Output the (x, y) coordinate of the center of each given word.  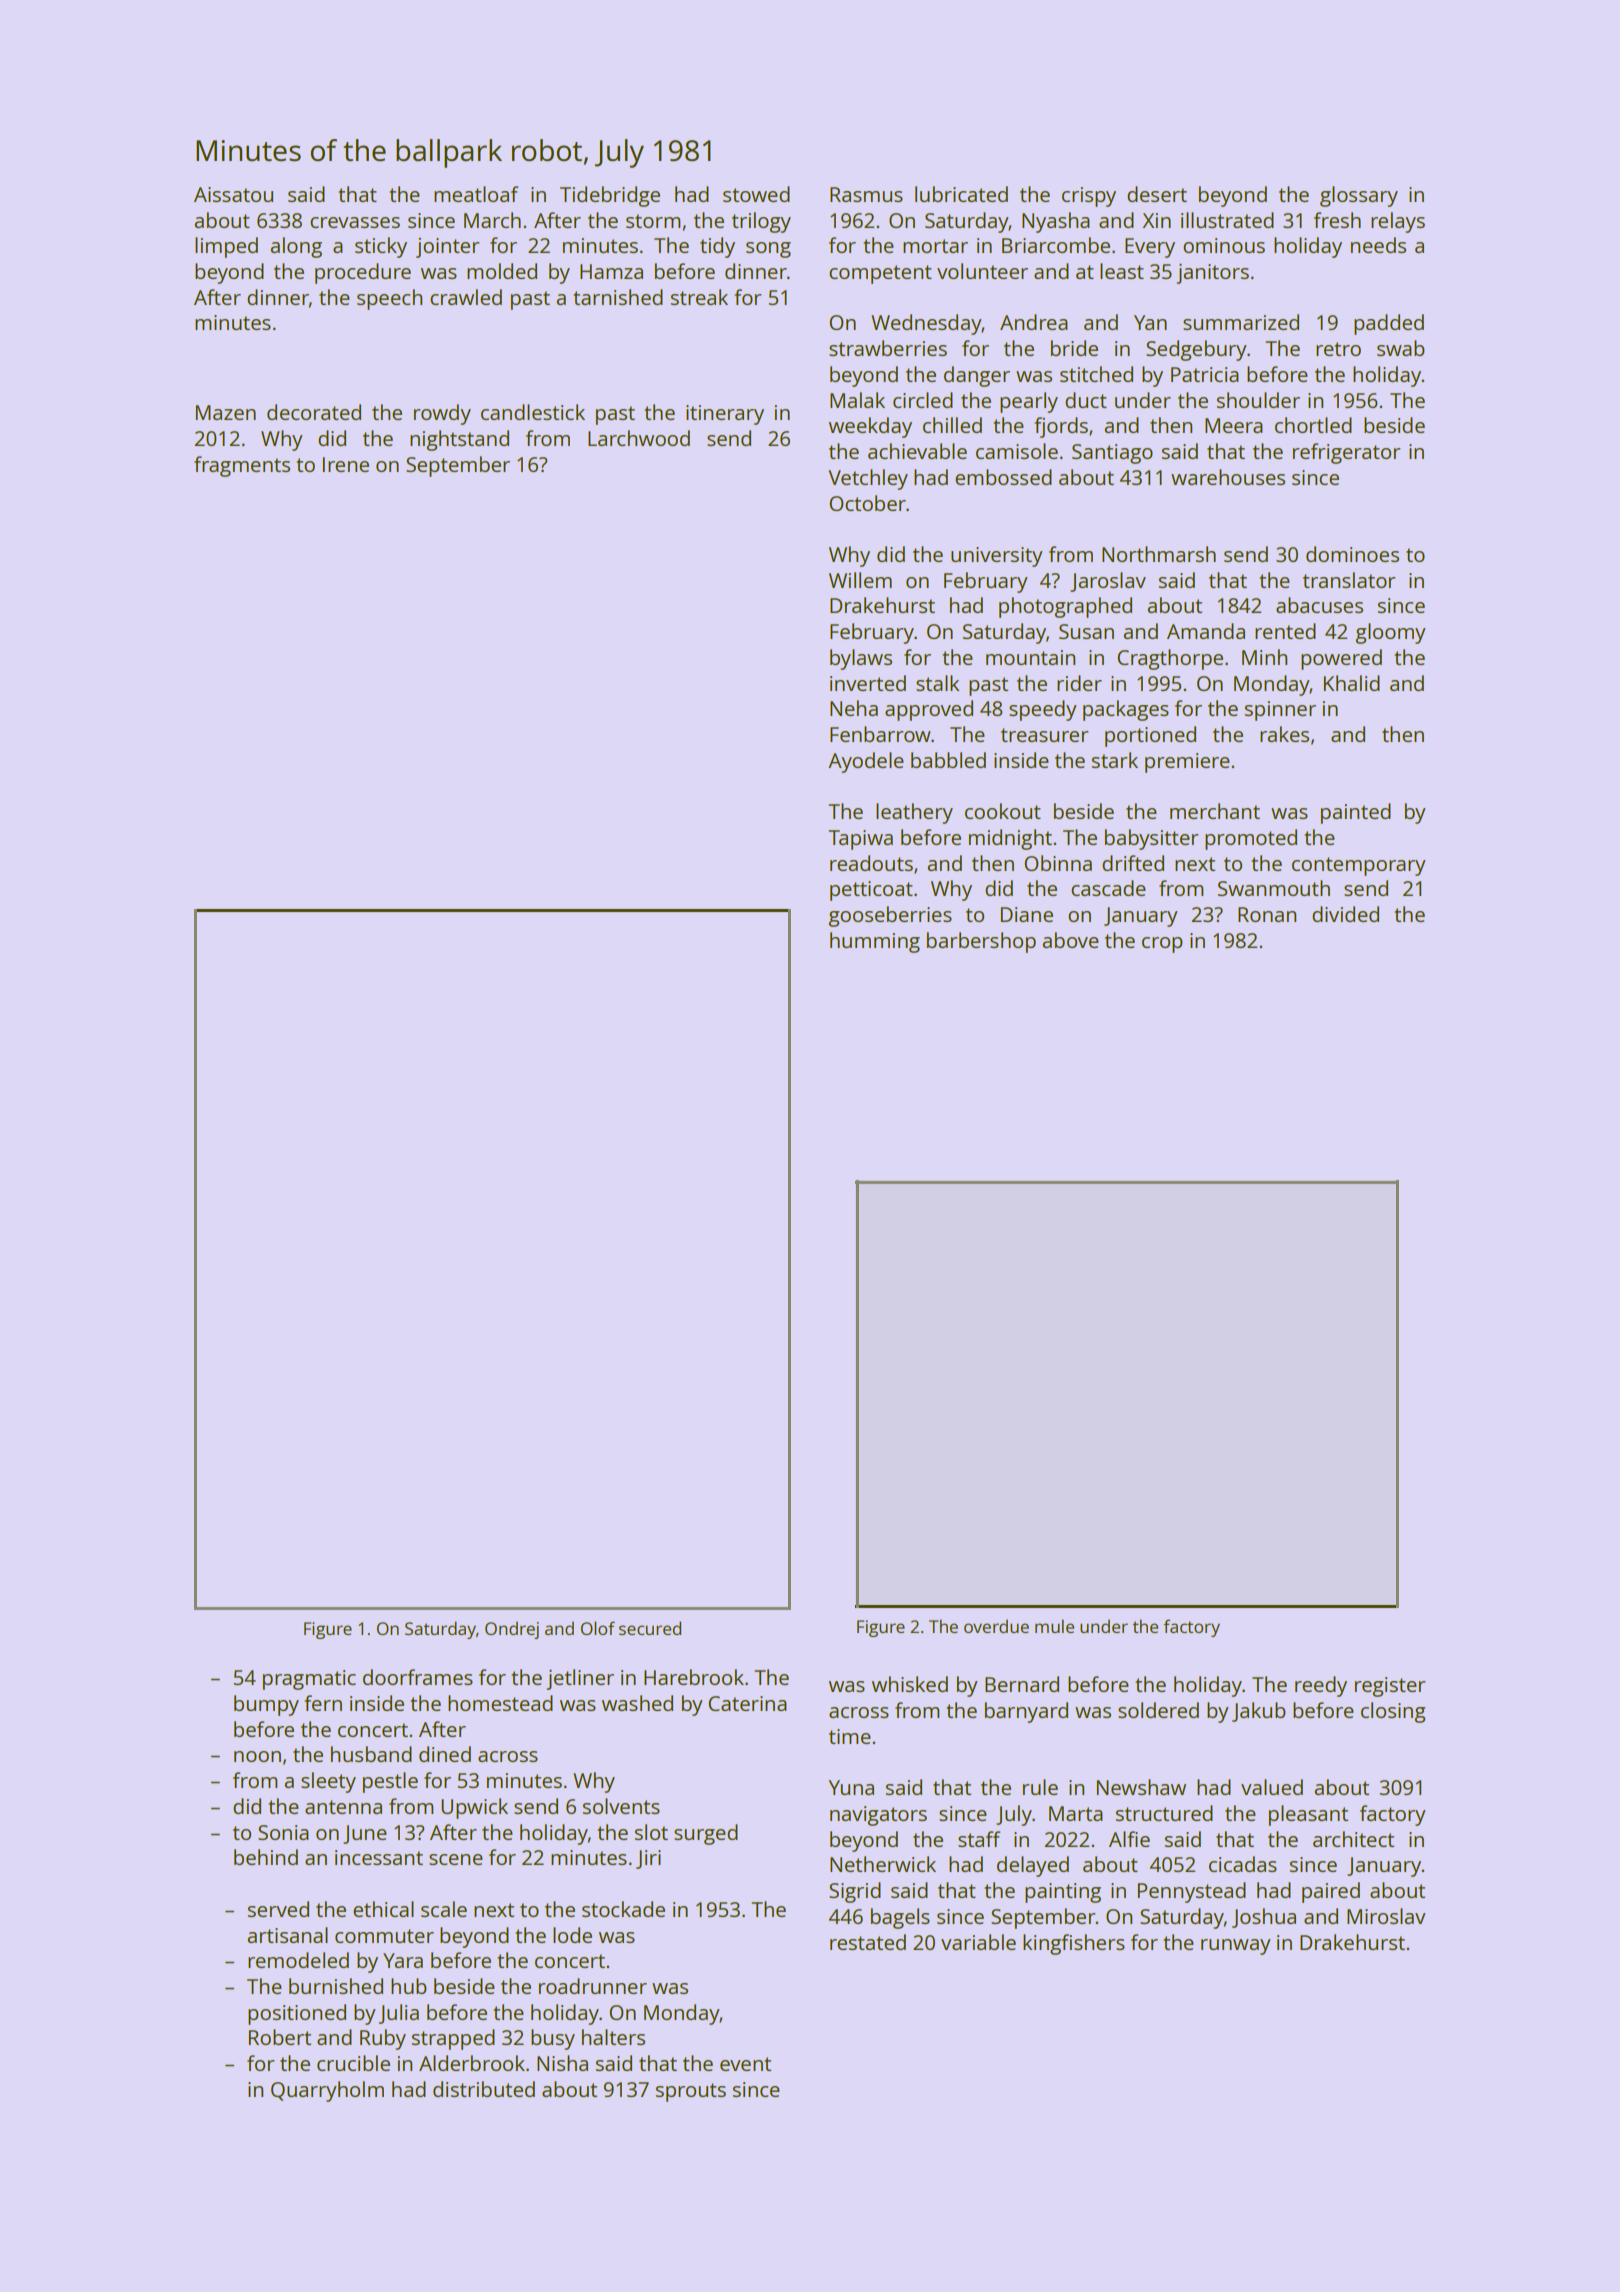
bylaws (861, 659)
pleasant (1308, 1815)
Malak (857, 400)
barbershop (981, 942)
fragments (242, 466)
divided (1345, 914)
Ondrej (512, 1630)
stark (1115, 760)
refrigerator (1346, 453)
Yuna (851, 1787)
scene (456, 1859)
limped (226, 247)
